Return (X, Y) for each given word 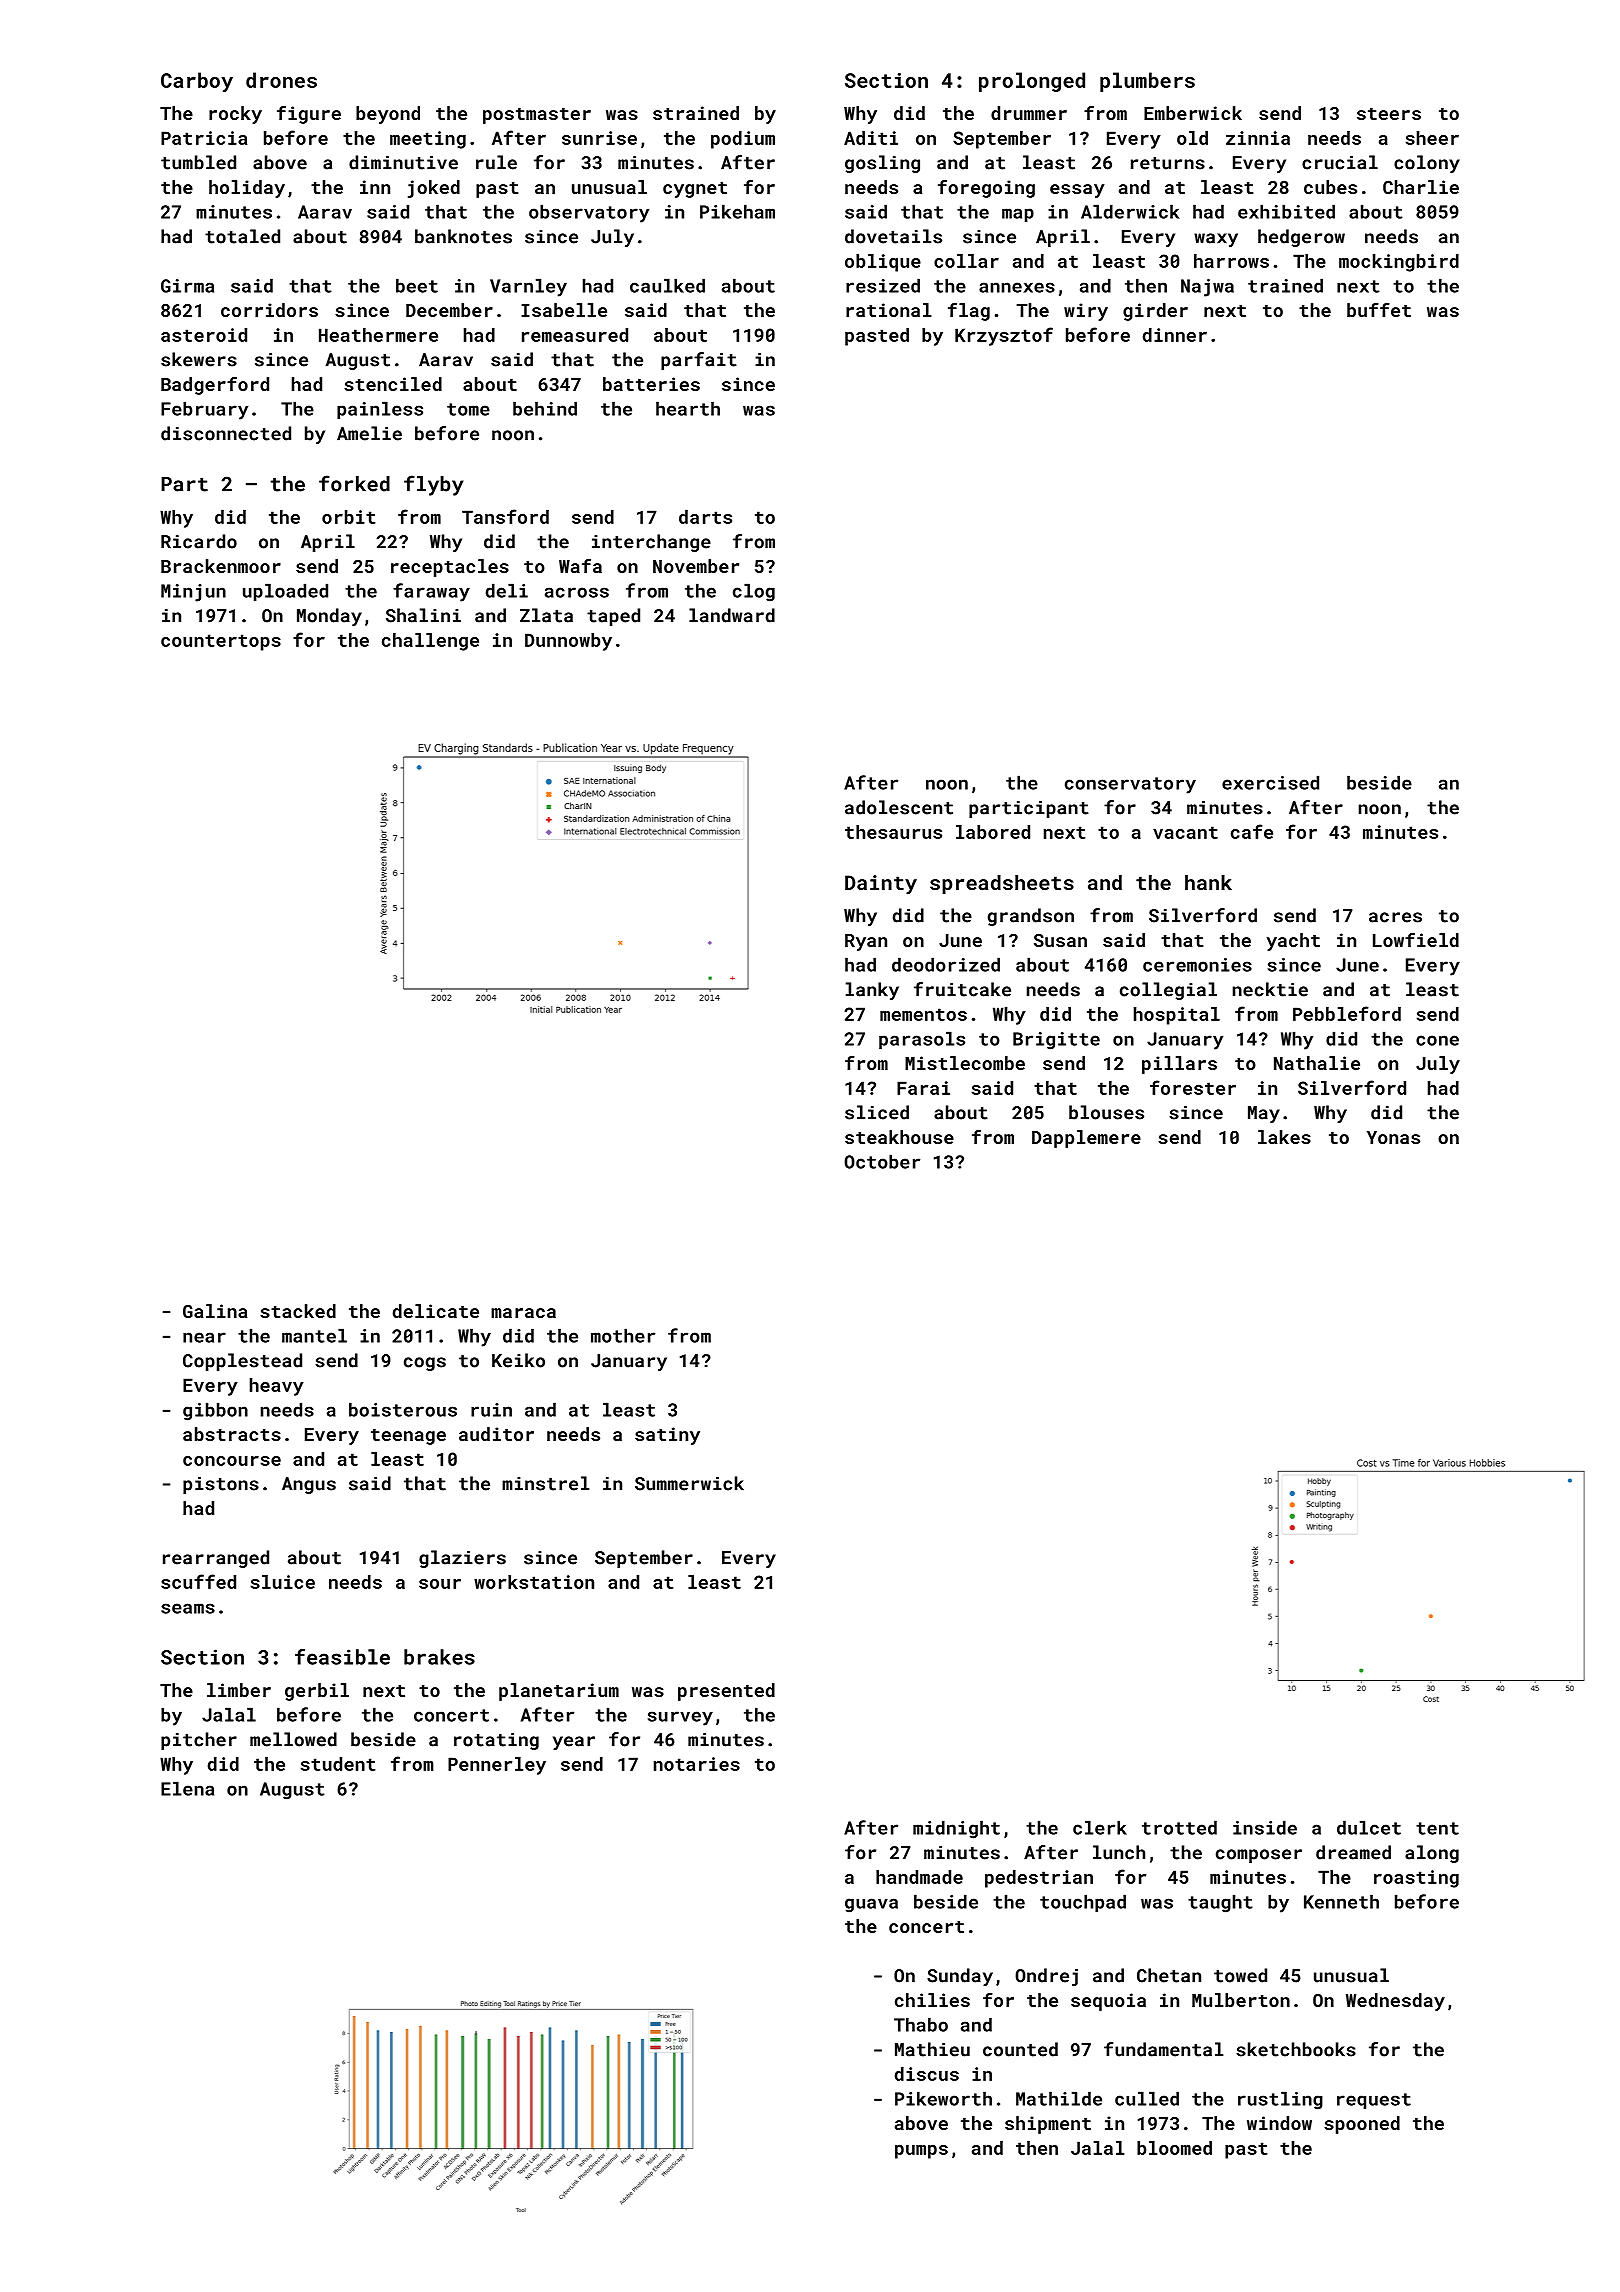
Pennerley (497, 1766)
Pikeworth (943, 2098)
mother (623, 1335)
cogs (425, 1364)
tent (1437, 1828)
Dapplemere (1086, 1139)
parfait (699, 361)
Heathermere (378, 335)
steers (1389, 114)
